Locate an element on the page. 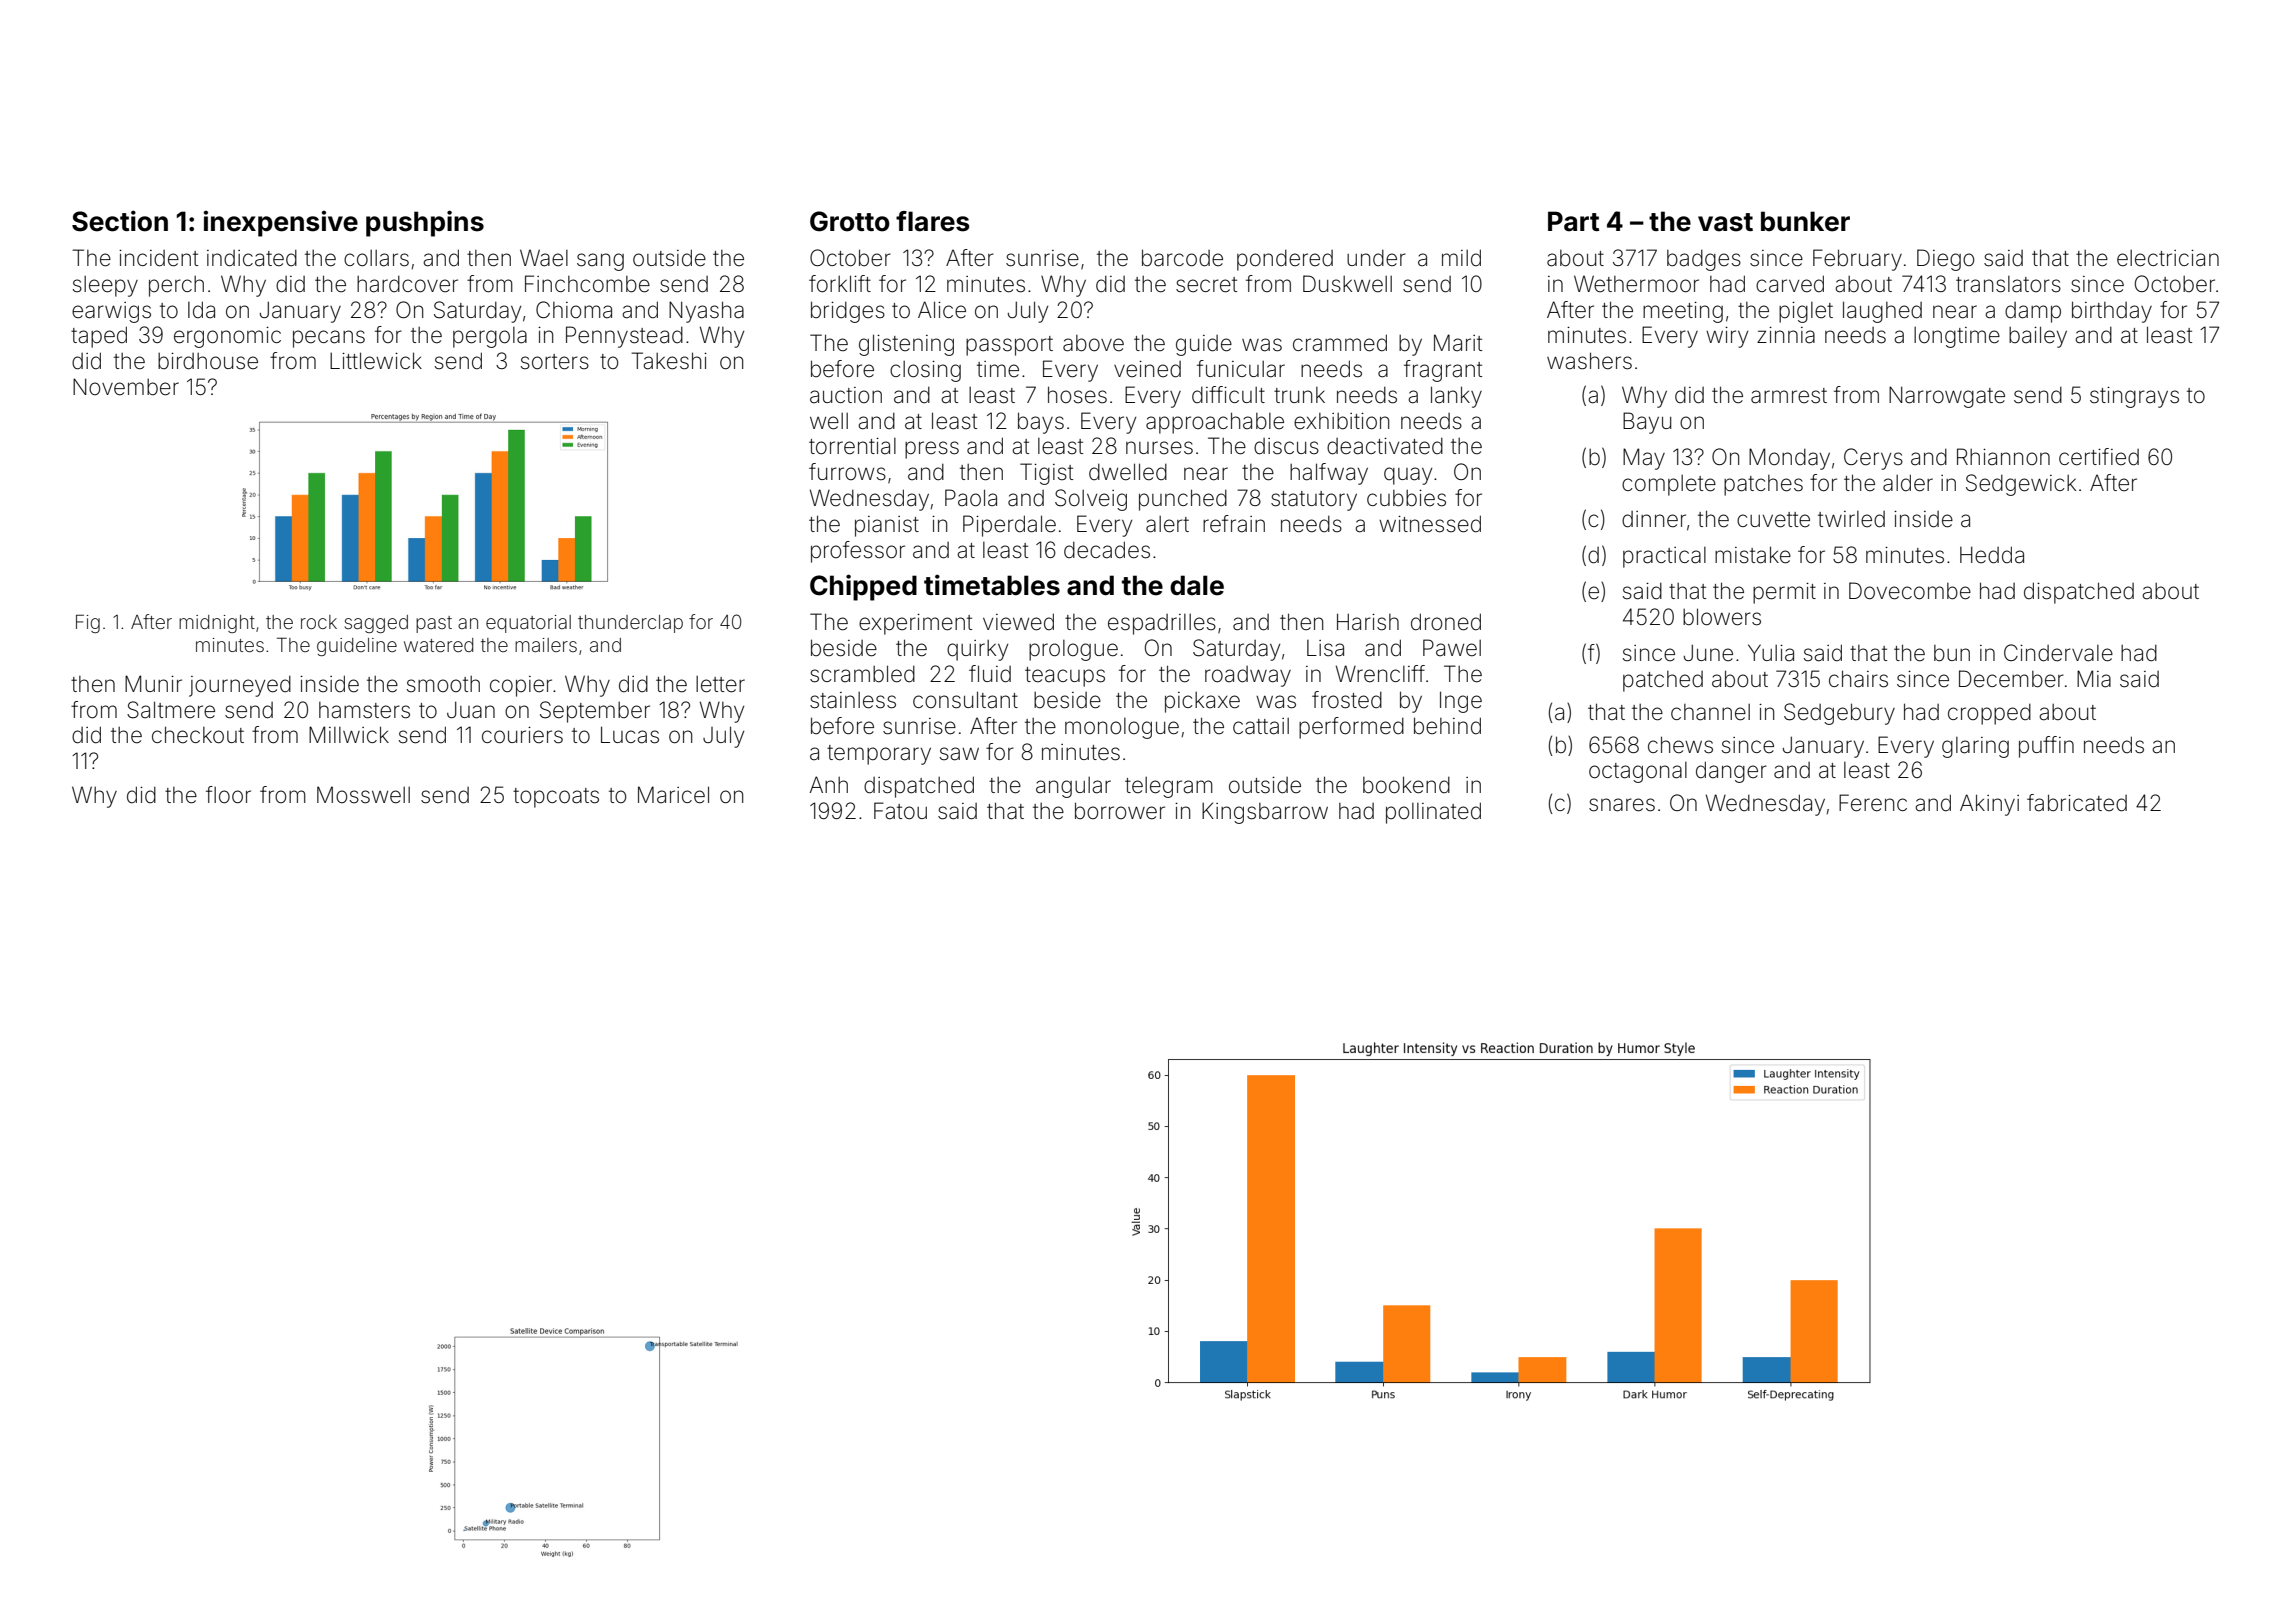 The image size is (2292, 1620). Cindervale is located at coordinates (2058, 653).
